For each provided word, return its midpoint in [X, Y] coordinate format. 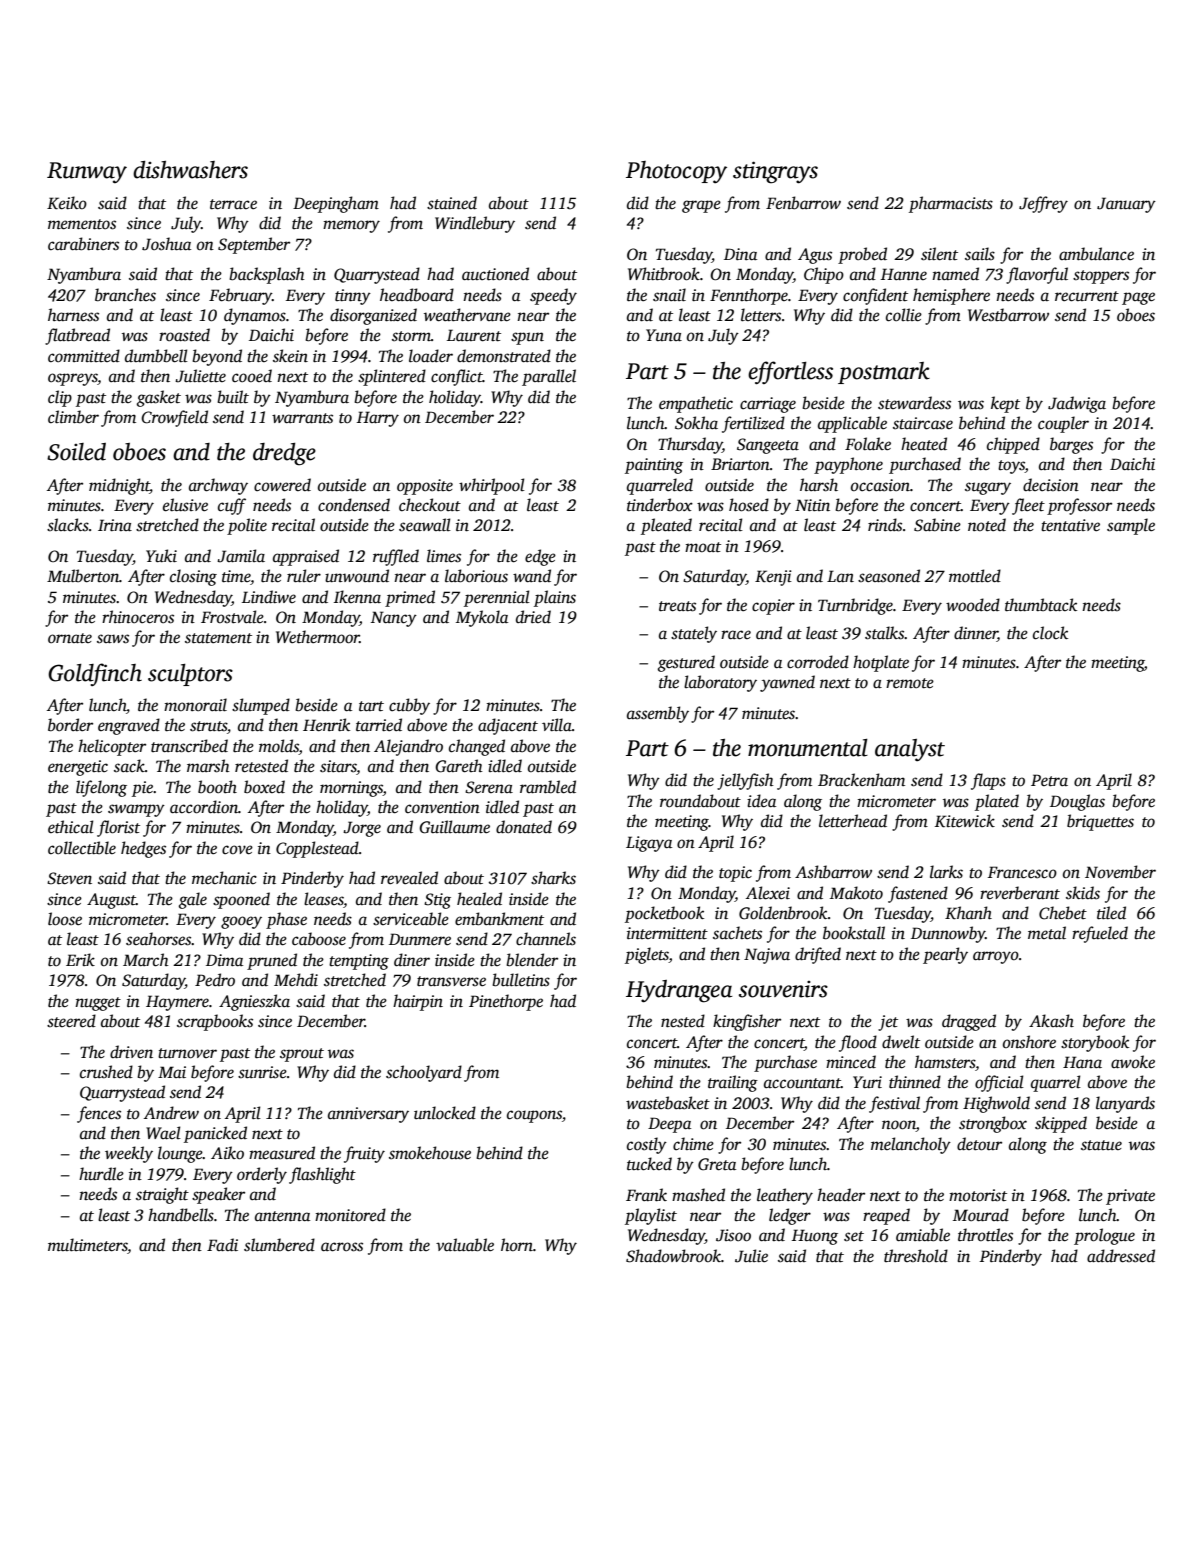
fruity [364, 1154]
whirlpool [492, 486]
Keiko [67, 203]
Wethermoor [318, 637]
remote [910, 683]
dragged [969, 1022]
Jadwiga [1077, 404]
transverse [451, 981]
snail [669, 295]
